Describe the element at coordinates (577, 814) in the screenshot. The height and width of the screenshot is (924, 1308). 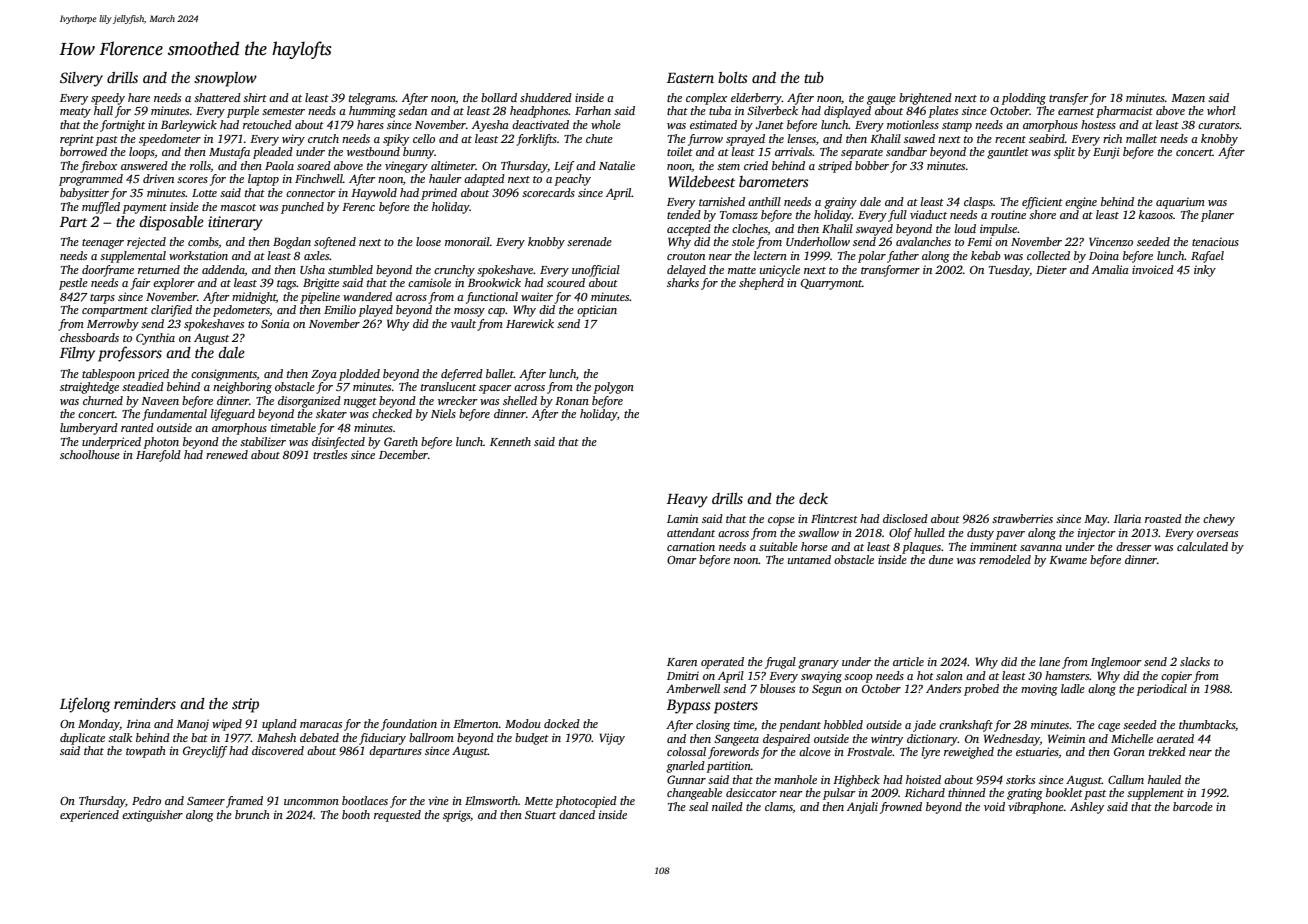
I see `danced` at that location.
